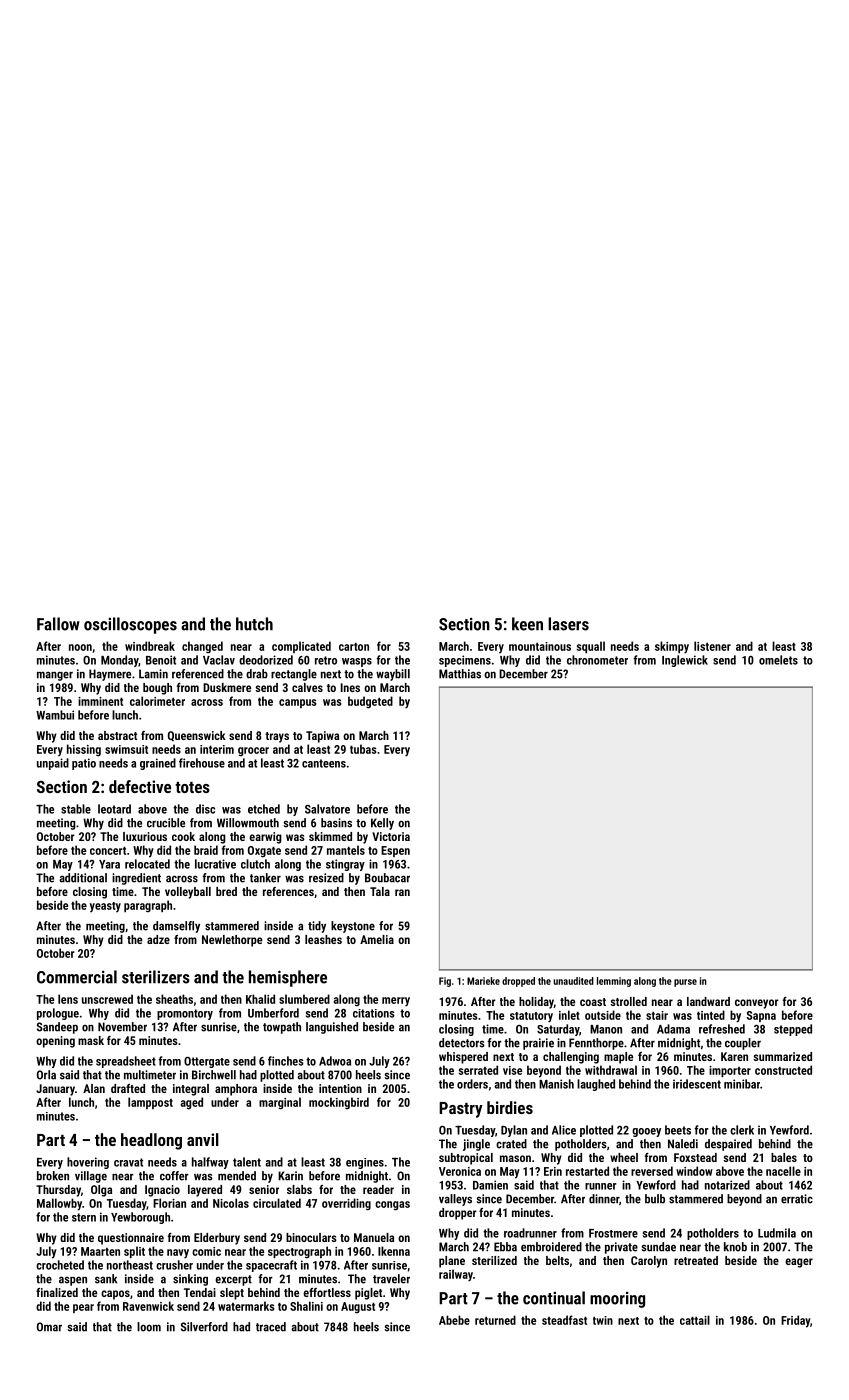 The height and width of the image is (1400, 849). Describe the element at coordinates (55, 1090) in the image. I see `January` at that location.
